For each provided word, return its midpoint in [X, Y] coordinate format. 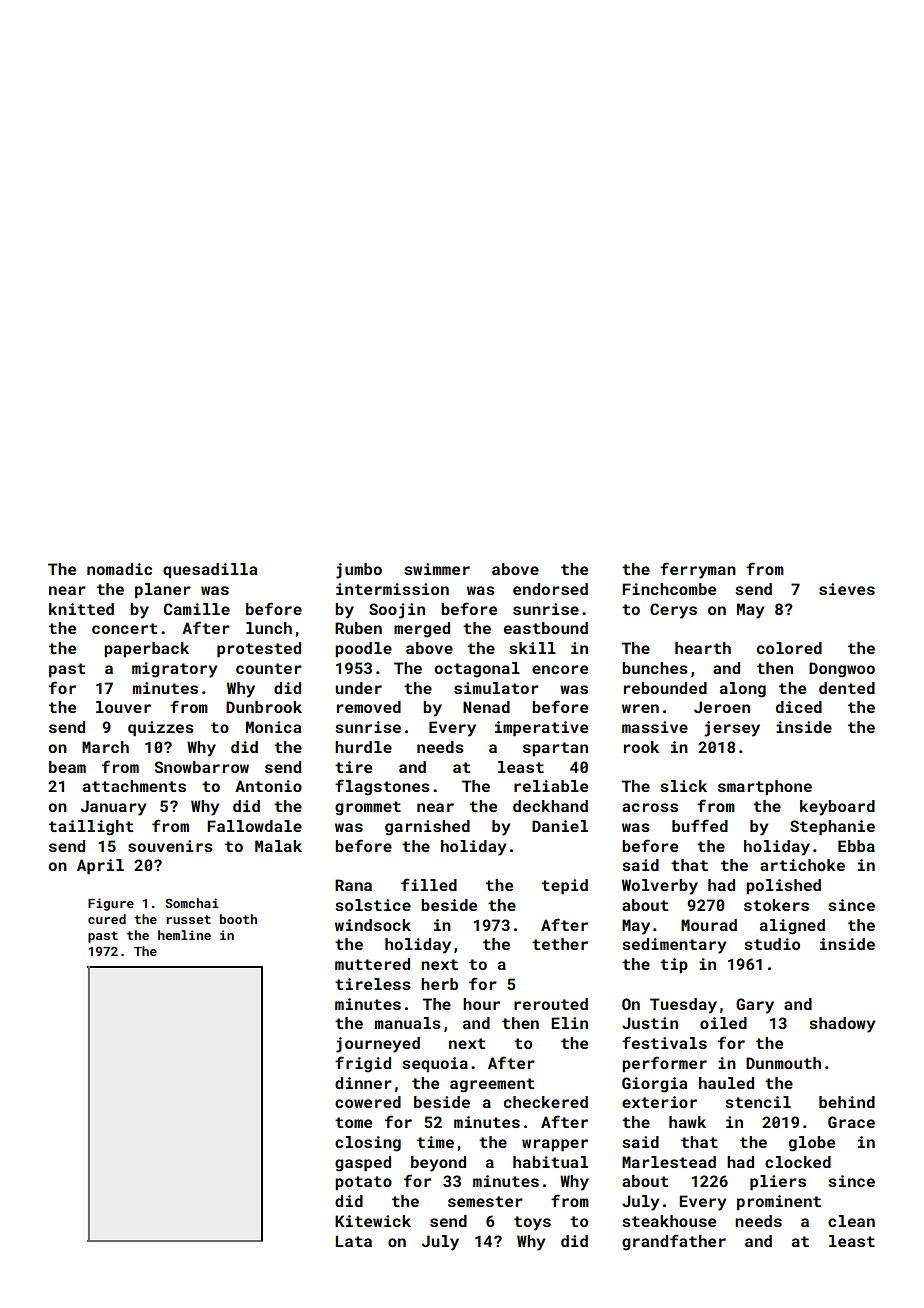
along [743, 690]
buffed [700, 825]
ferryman [698, 570]
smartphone [765, 788]
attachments [134, 786]
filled [429, 884]
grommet [368, 808]
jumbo [359, 571]
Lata [354, 1241]
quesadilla [210, 570]
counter [269, 668]
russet [188, 919]
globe [812, 1144]
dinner [363, 1083]
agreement [492, 1085]
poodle [363, 650]
